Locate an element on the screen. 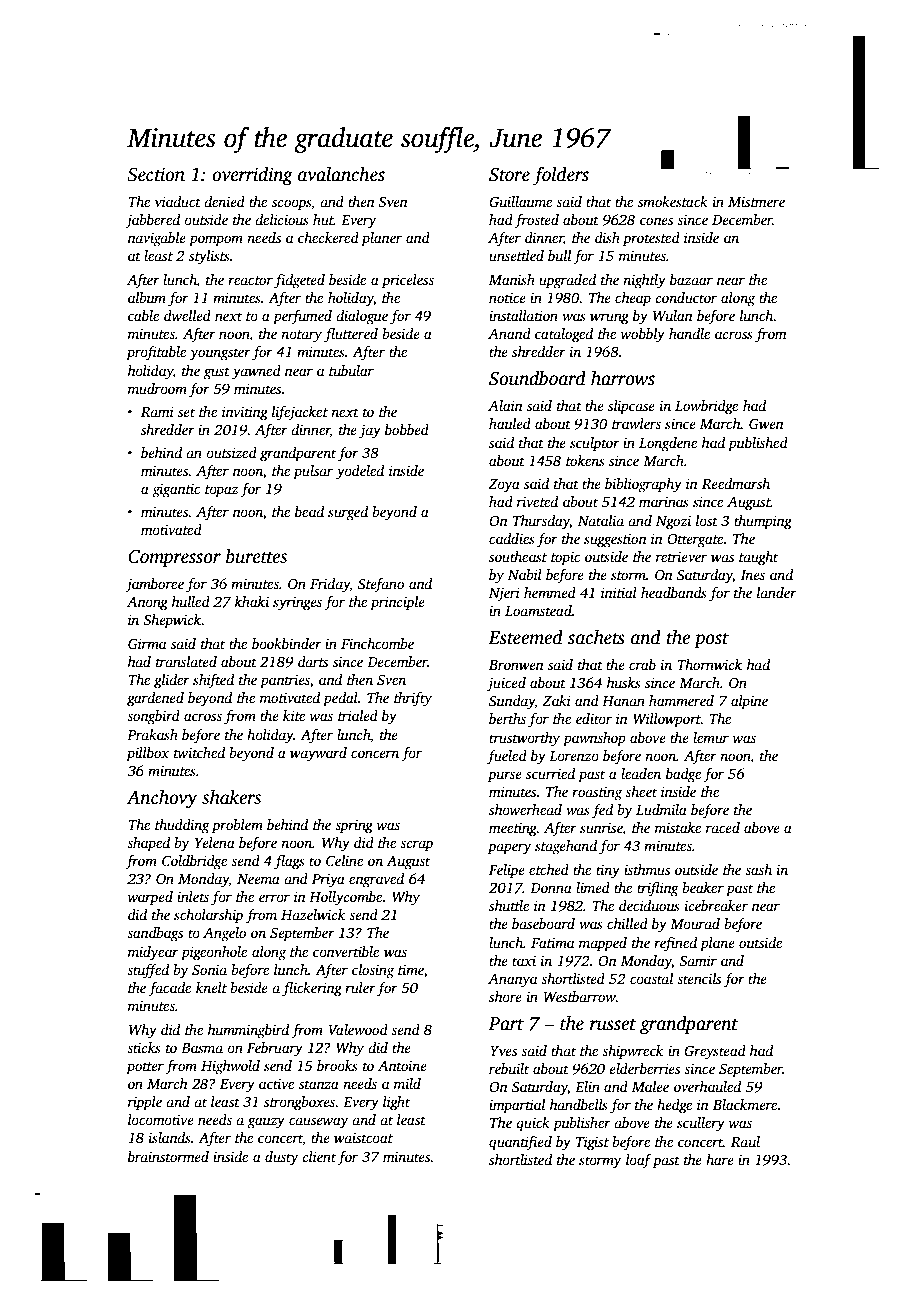 The width and height of the screenshot is (924, 1311). thrifty is located at coordinates (413, 699).
